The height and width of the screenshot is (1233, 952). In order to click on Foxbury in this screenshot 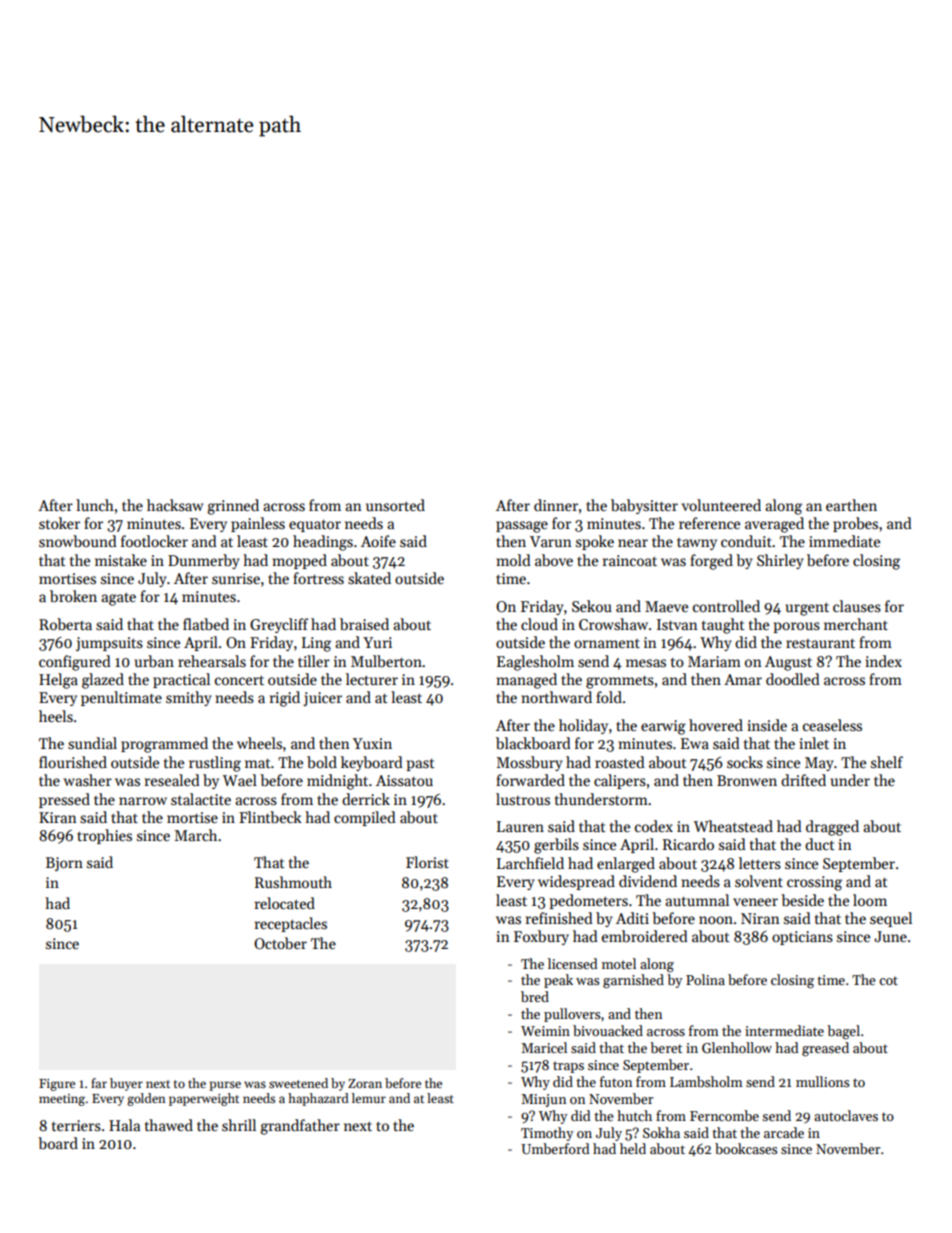, I will do `click(541, 937)`.
